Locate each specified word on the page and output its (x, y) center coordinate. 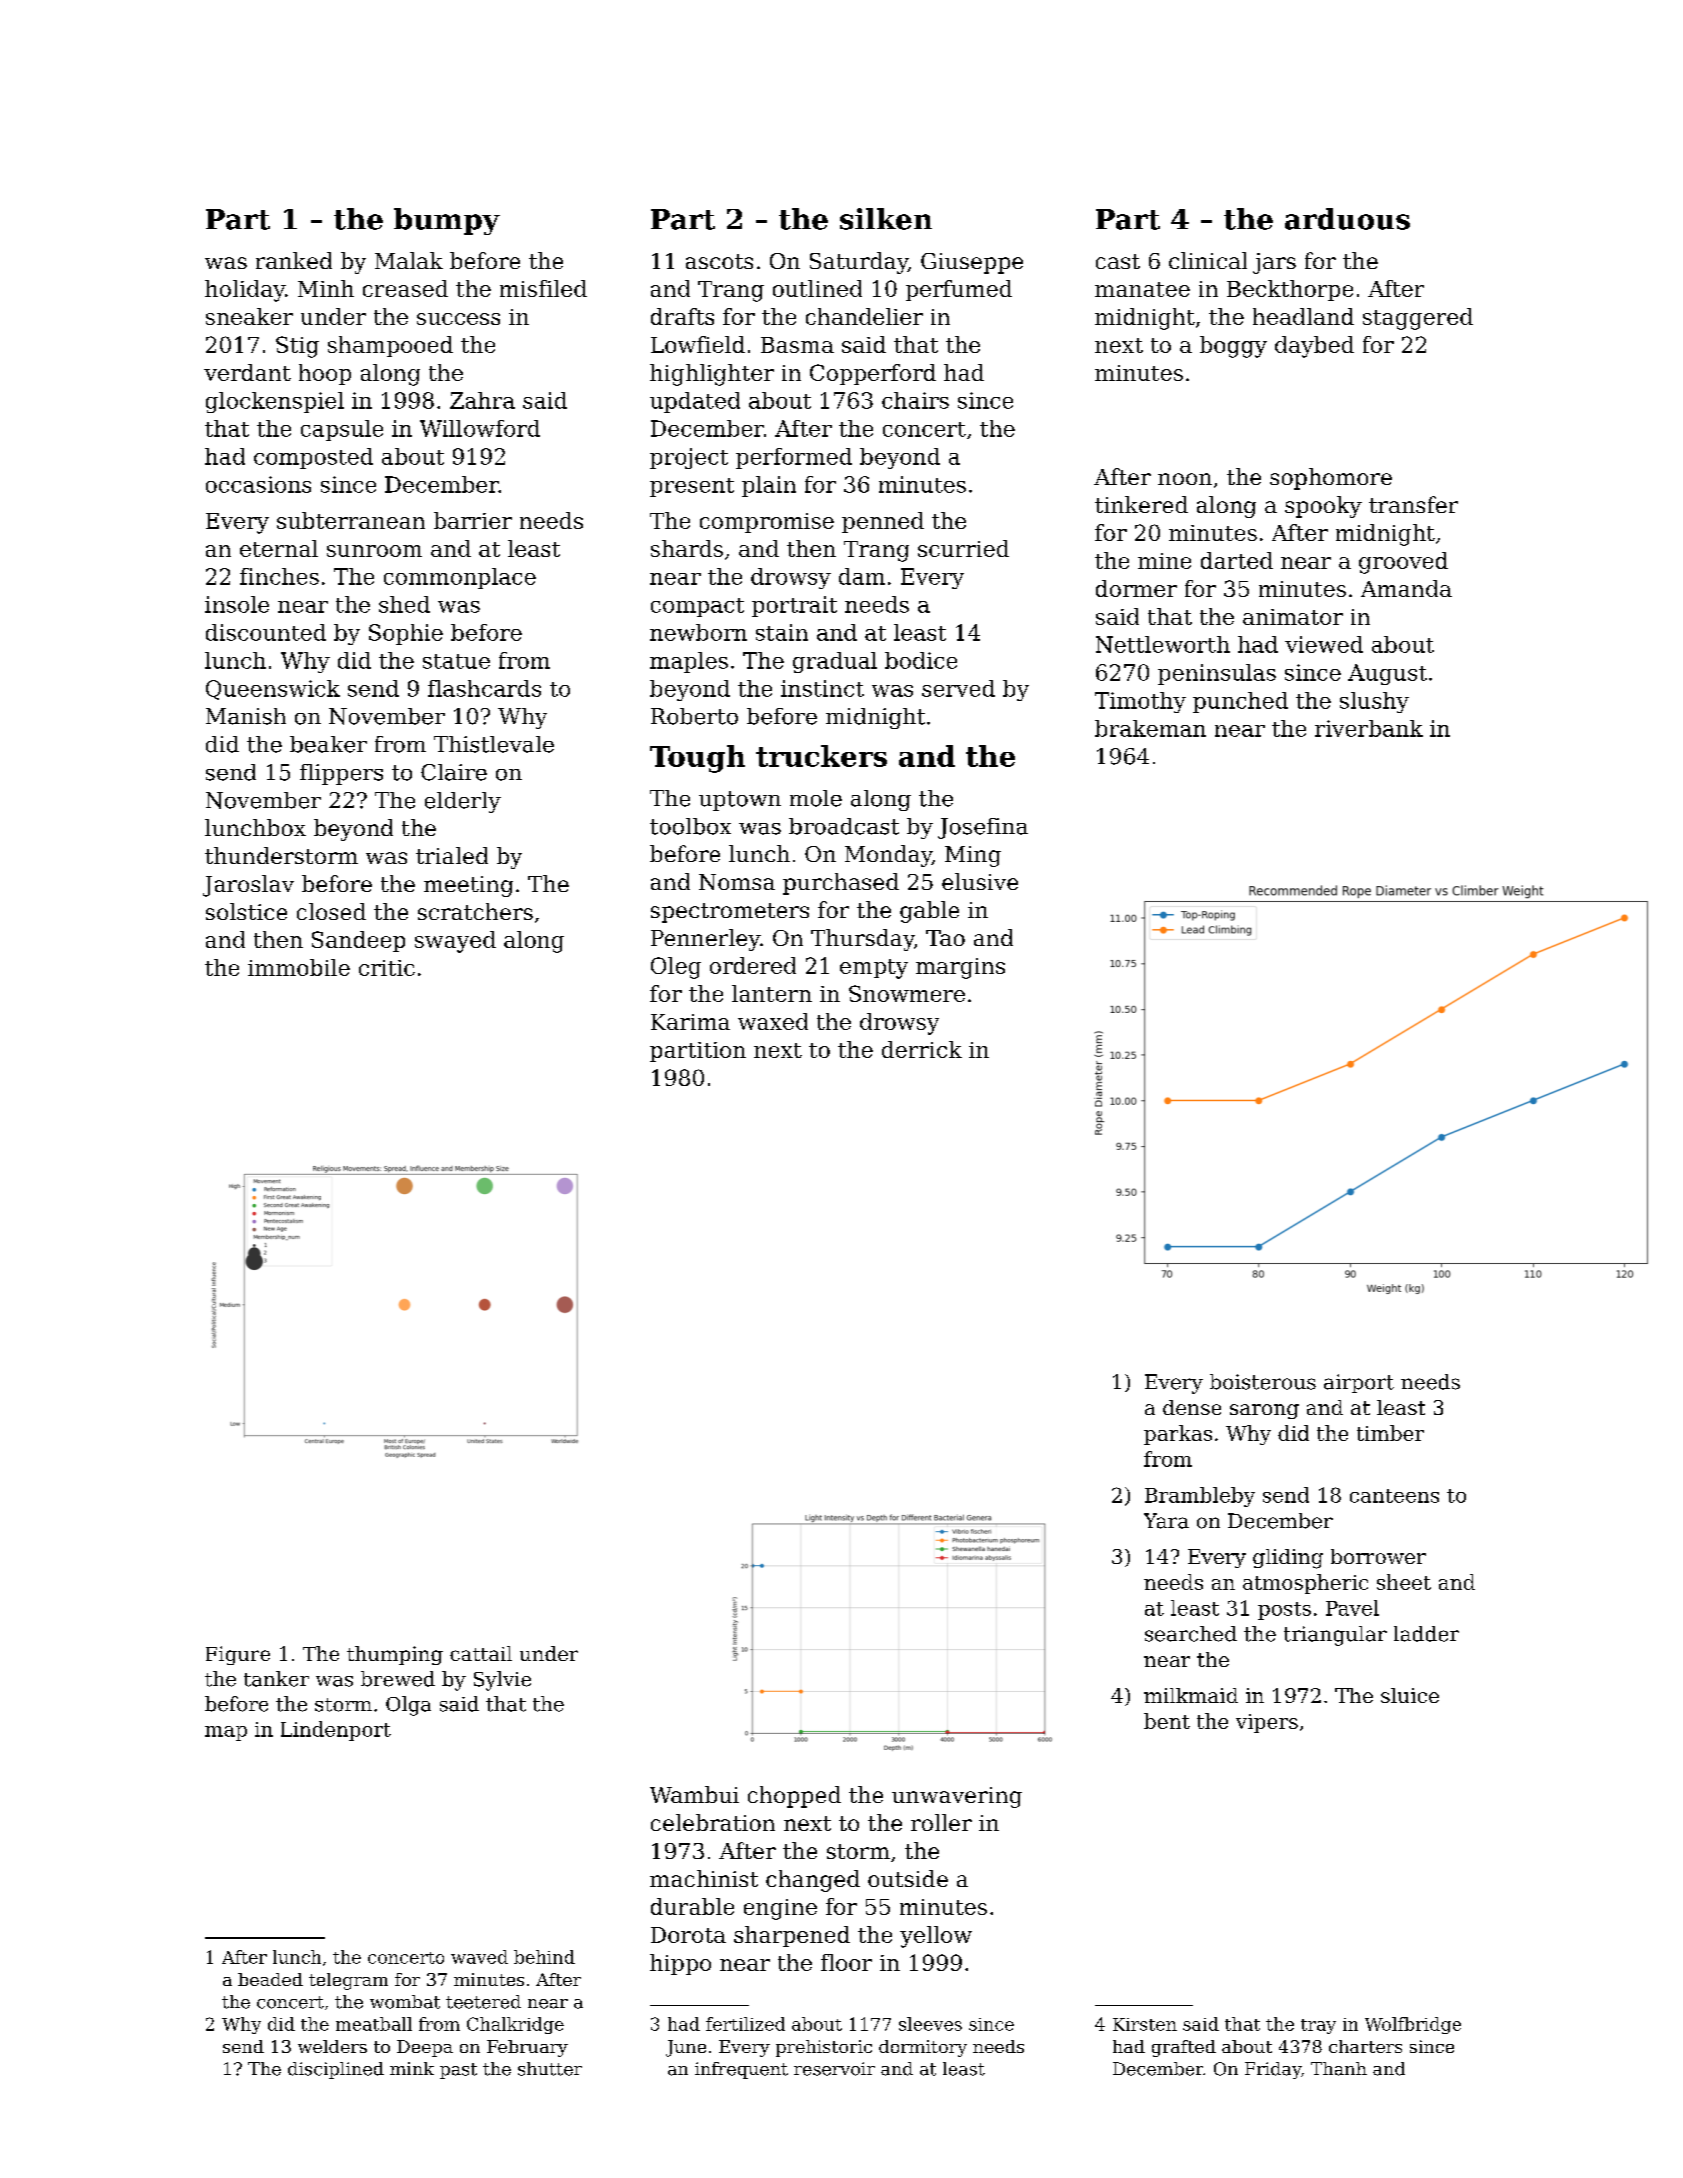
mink (412, 2068)
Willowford (480, 428)
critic (387, 968)
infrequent (741, 2070)
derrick (922, 1049)
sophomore (1331, 479)
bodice (921, 660)
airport (1359, 1383)
